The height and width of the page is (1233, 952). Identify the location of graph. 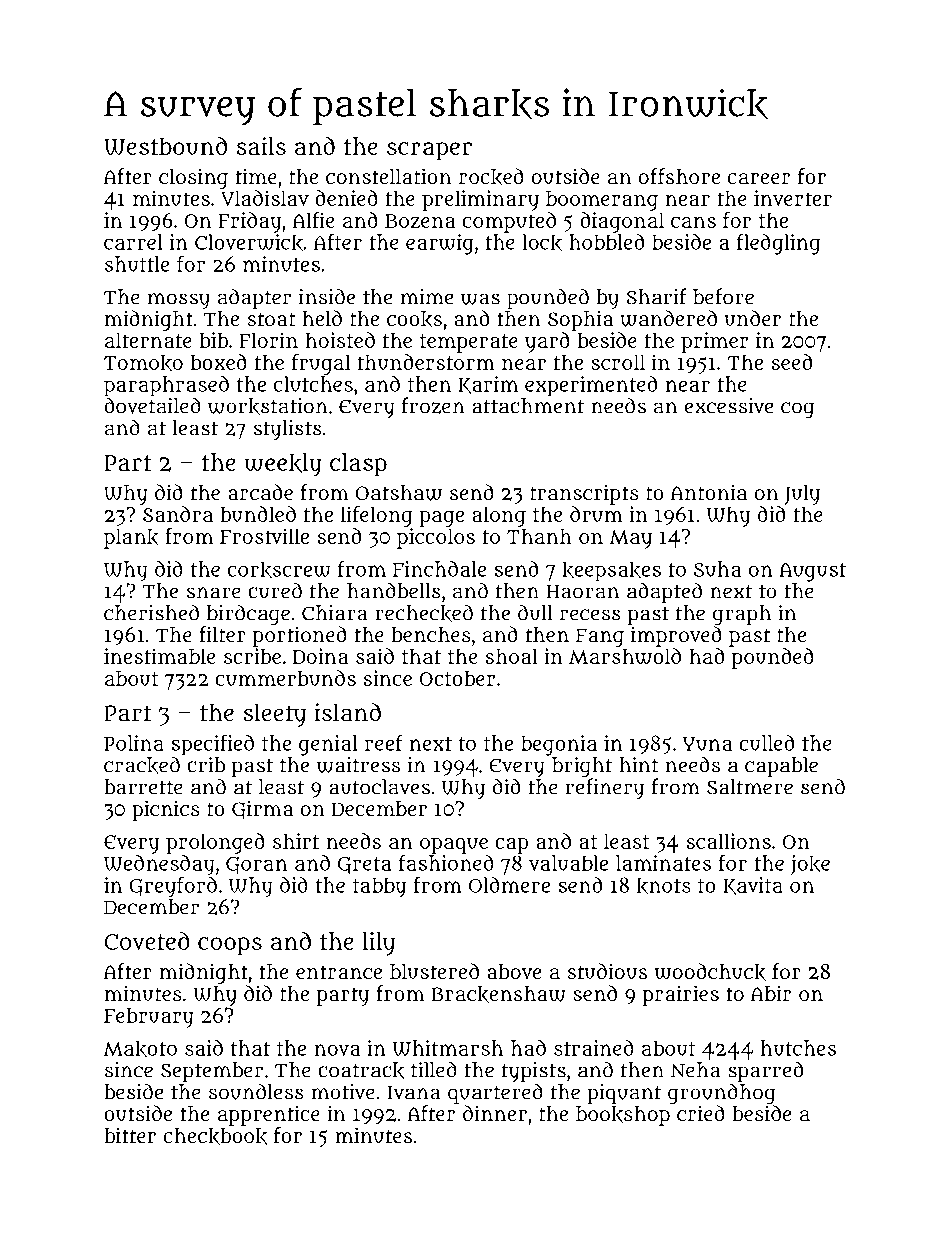
(742, 615).
